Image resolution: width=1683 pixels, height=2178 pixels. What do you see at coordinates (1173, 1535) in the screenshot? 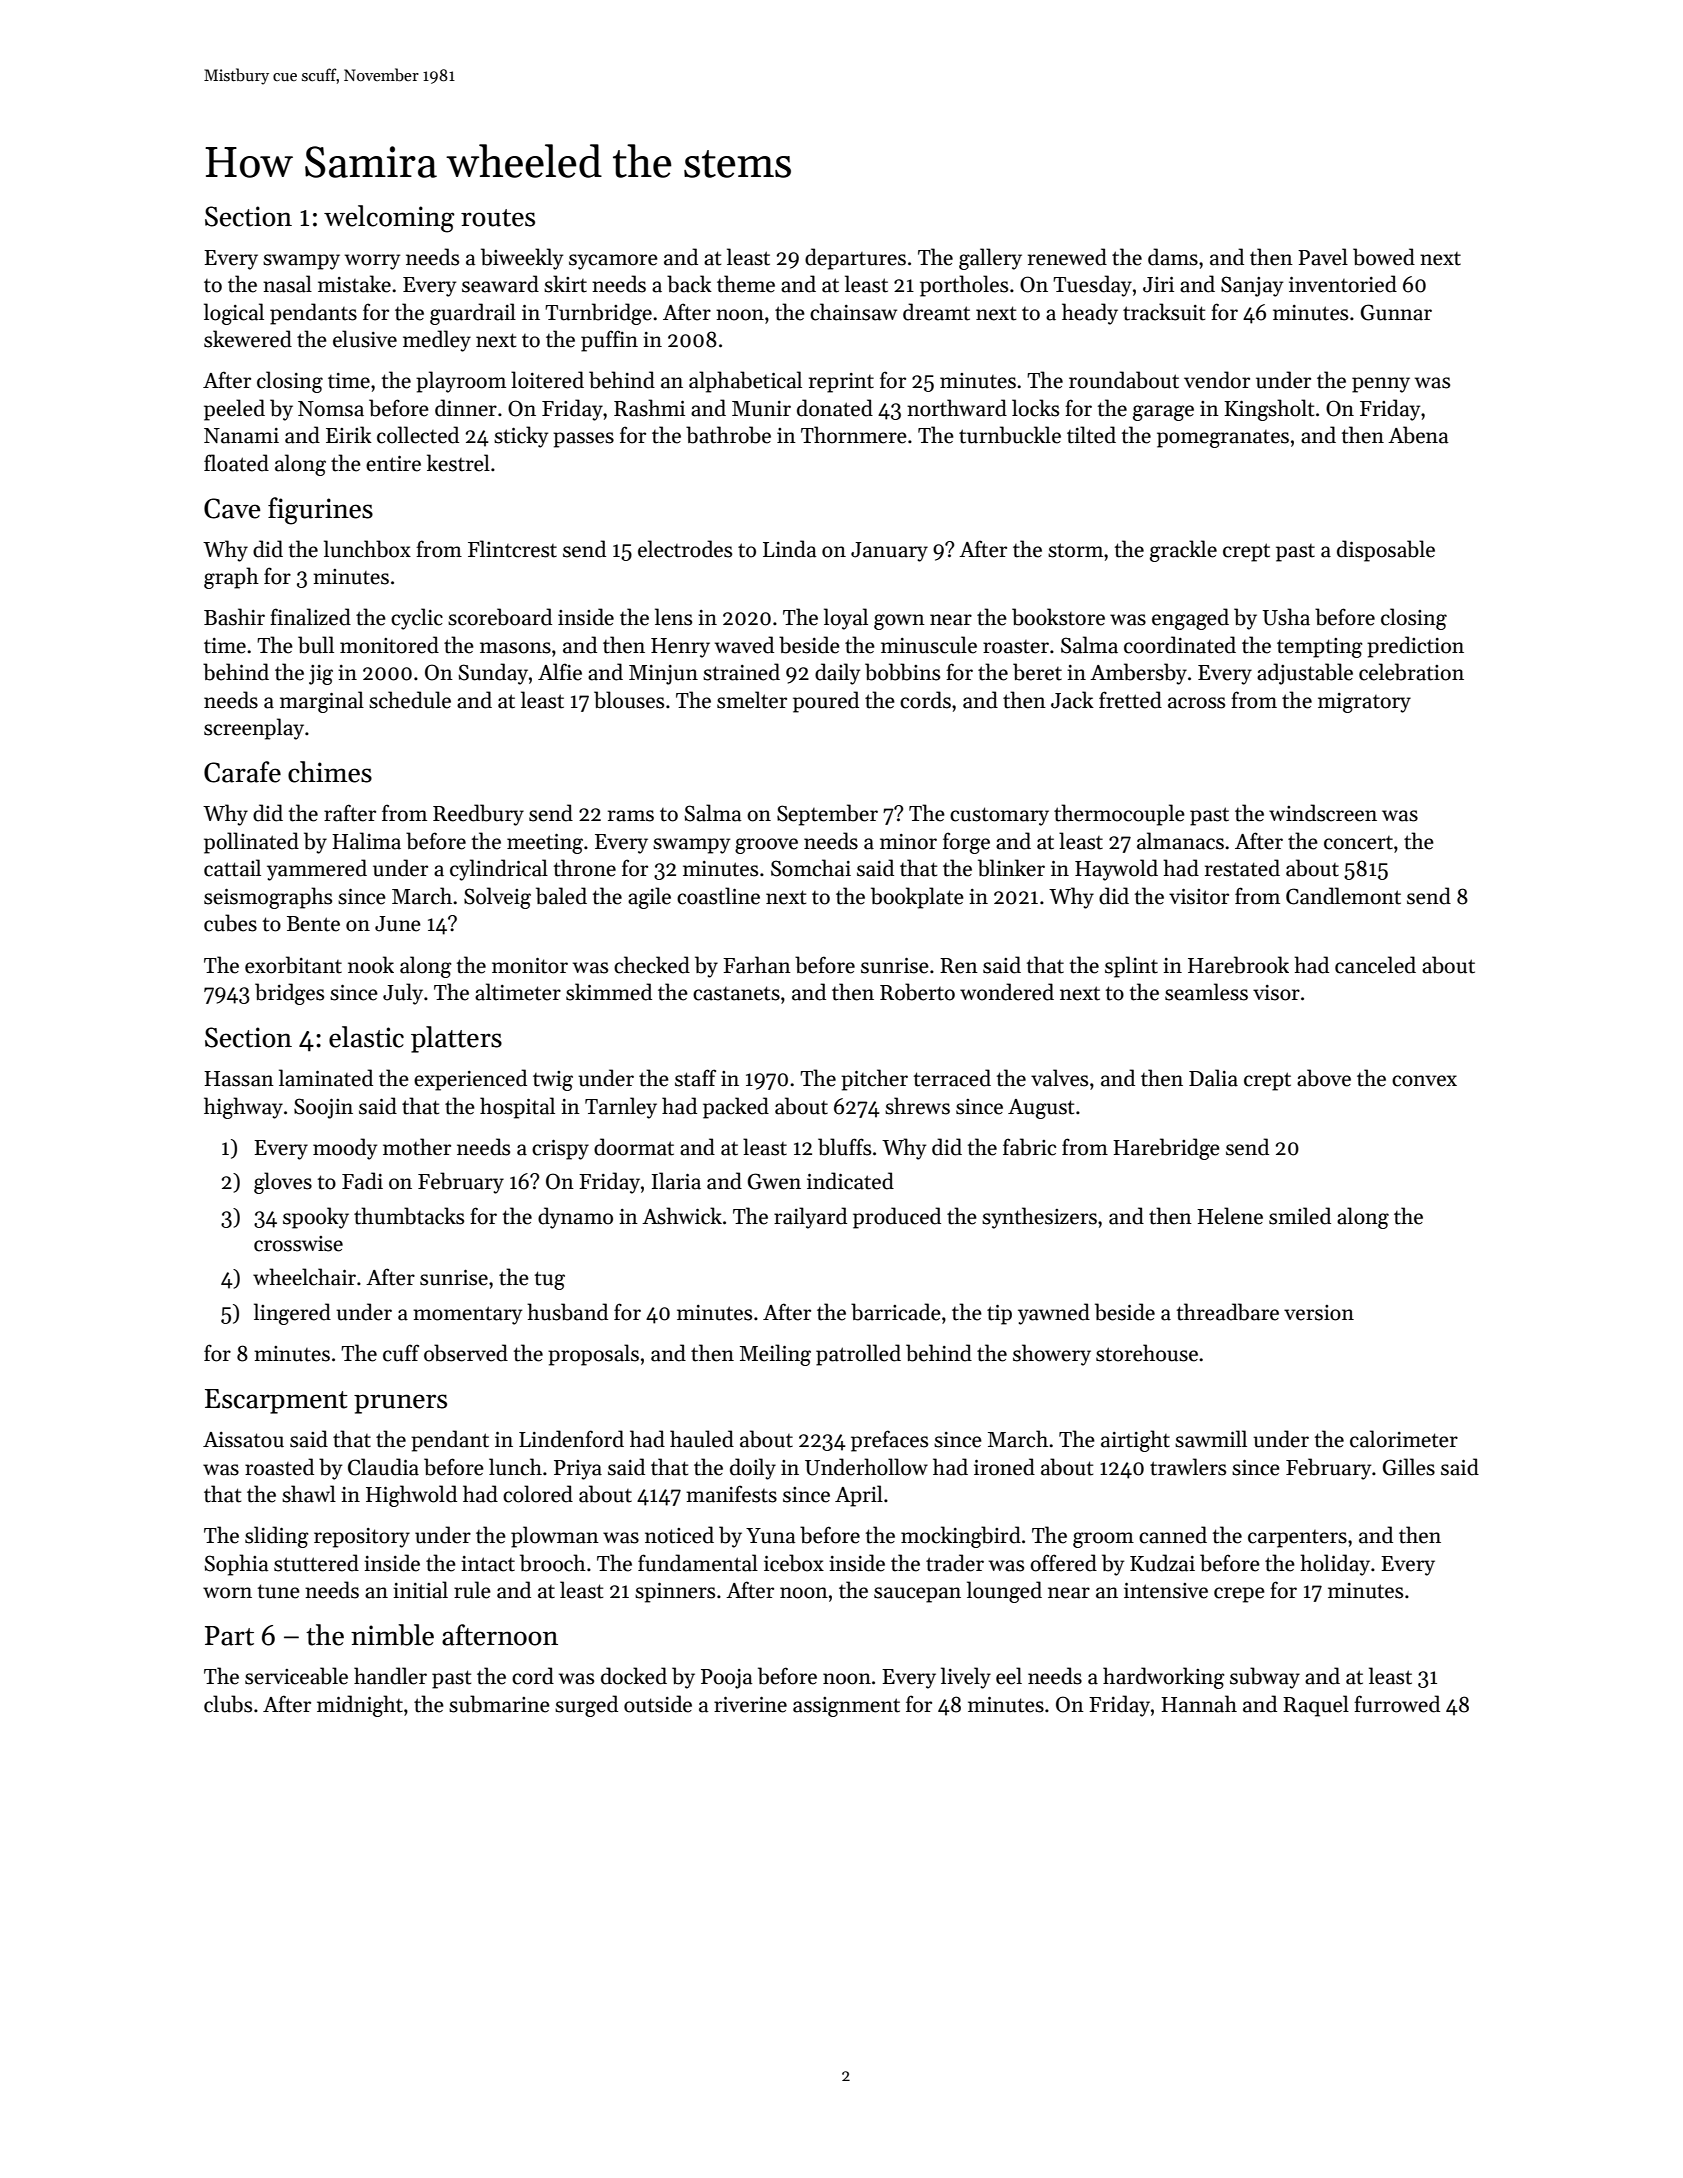
I see `canned` at bounding box center [1173, 1535].
